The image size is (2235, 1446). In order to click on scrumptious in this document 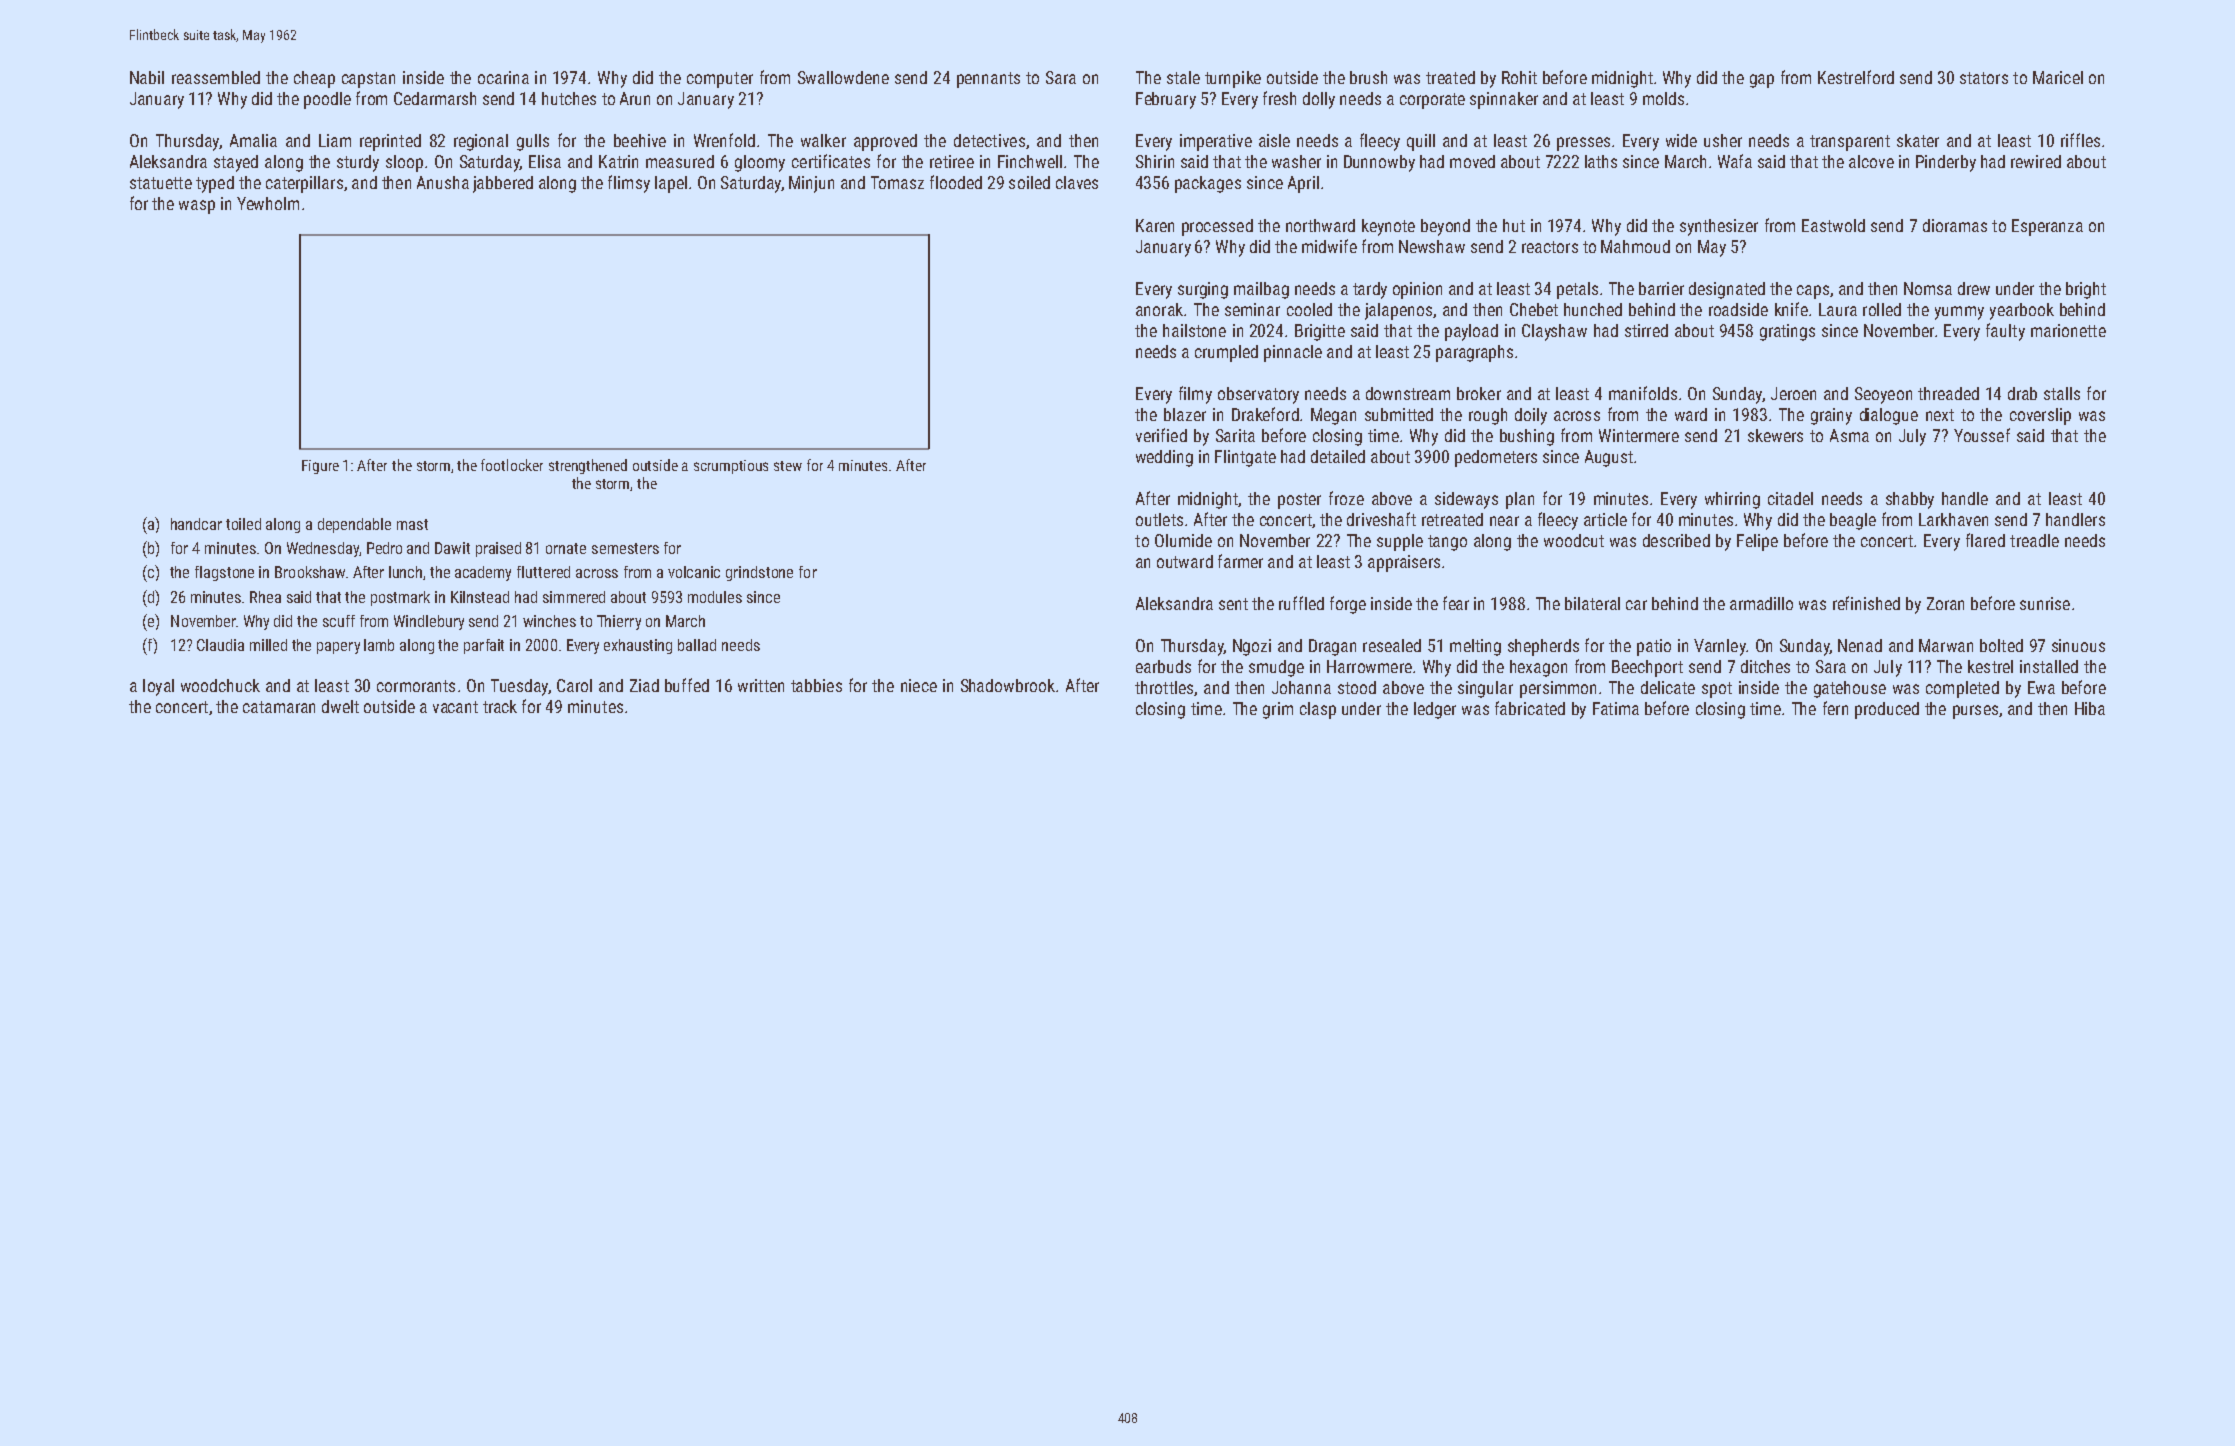, I will do `click(731, 467)`.
